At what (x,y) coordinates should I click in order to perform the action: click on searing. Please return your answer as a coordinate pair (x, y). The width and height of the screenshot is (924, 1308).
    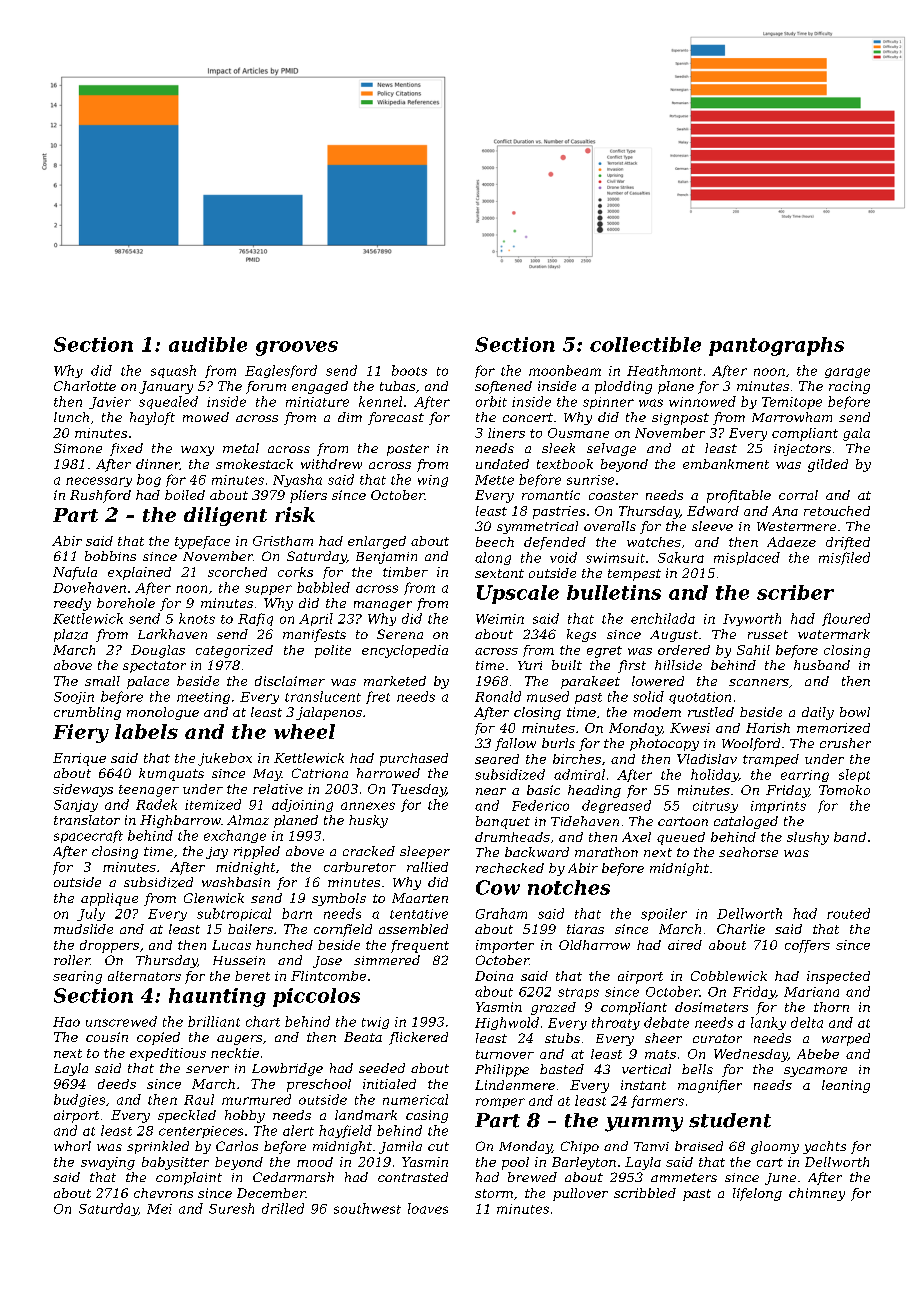
    Looking at the image, I should click on (77, 977).
